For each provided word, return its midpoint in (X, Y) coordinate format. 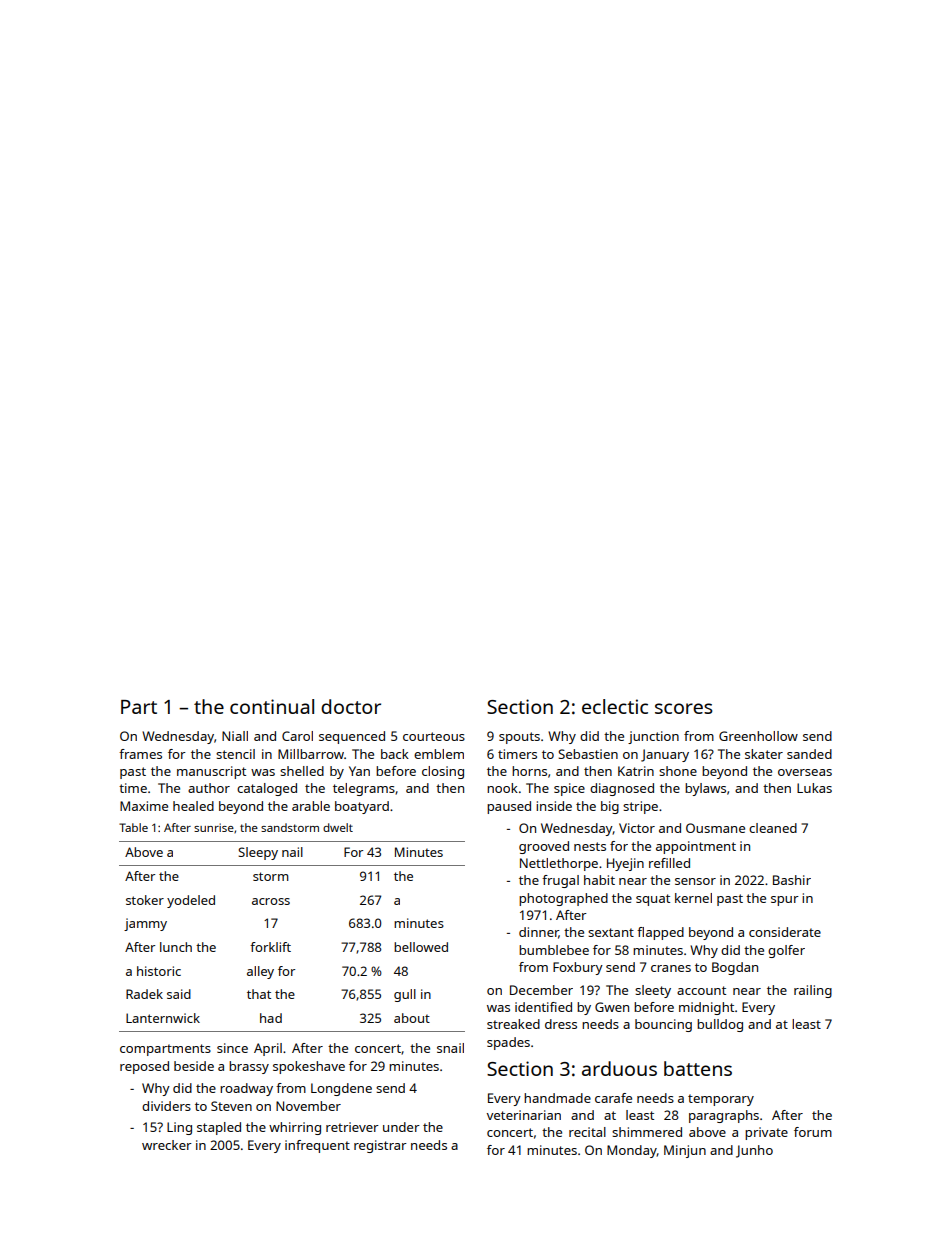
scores (683, 708)
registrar (380, 1146)
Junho (754, 1151)
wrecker (167, 1145)
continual (272, 706)
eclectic (615, 706)
